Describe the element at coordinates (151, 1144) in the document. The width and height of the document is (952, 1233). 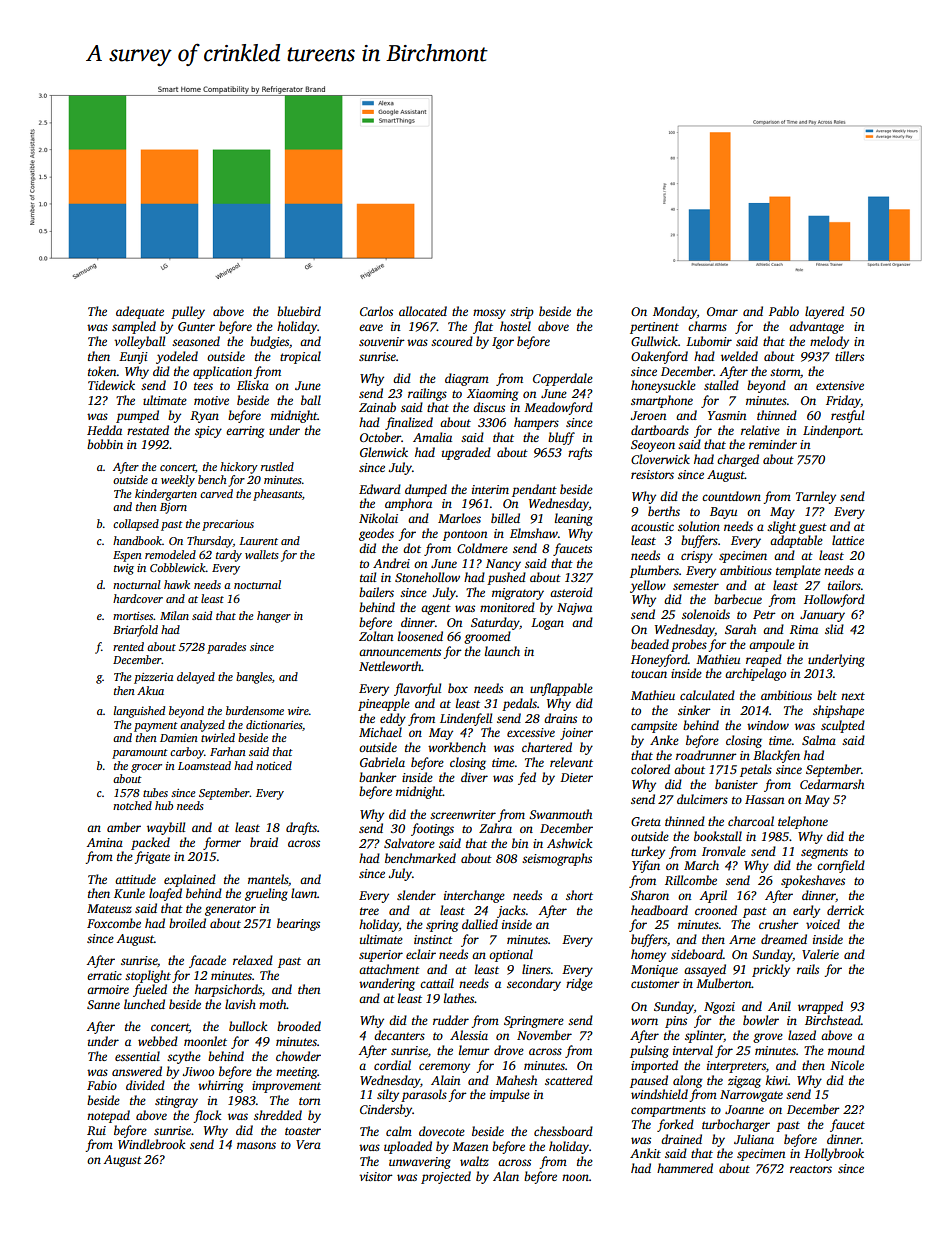
I see `Windlebrook` at that location.
